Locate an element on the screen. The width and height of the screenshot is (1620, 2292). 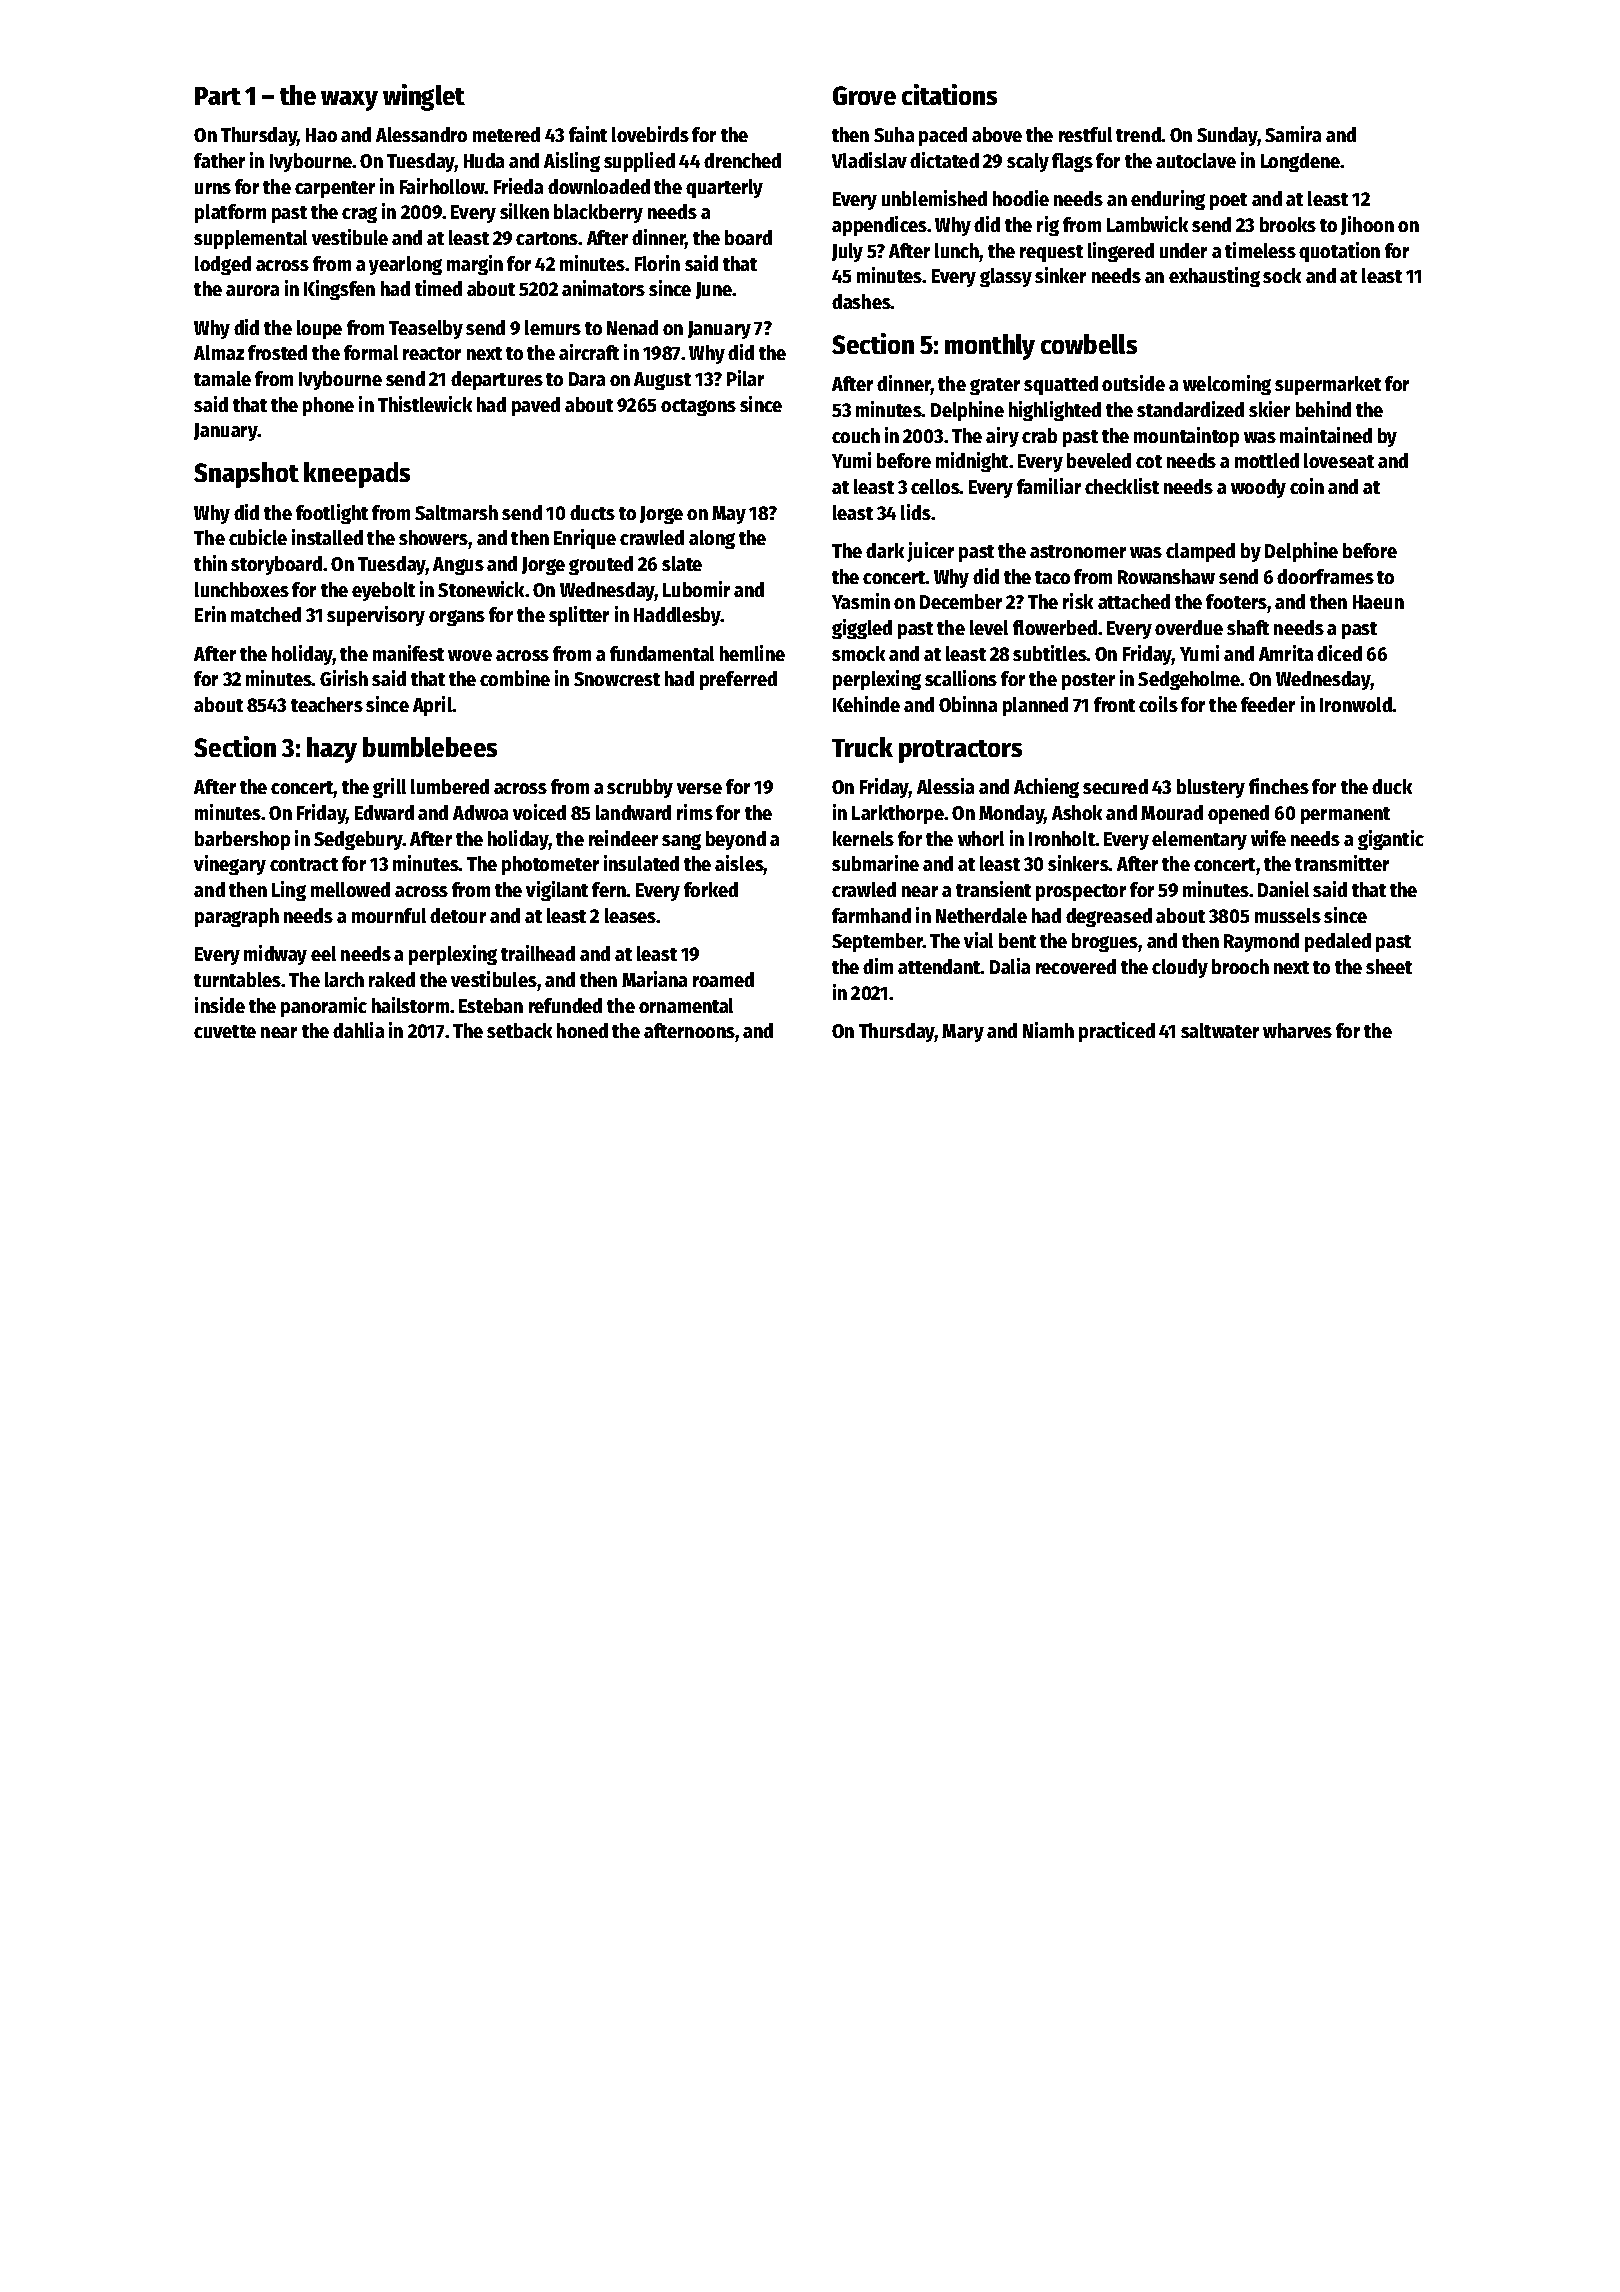
teachers is located at coordinates (327, 704).
